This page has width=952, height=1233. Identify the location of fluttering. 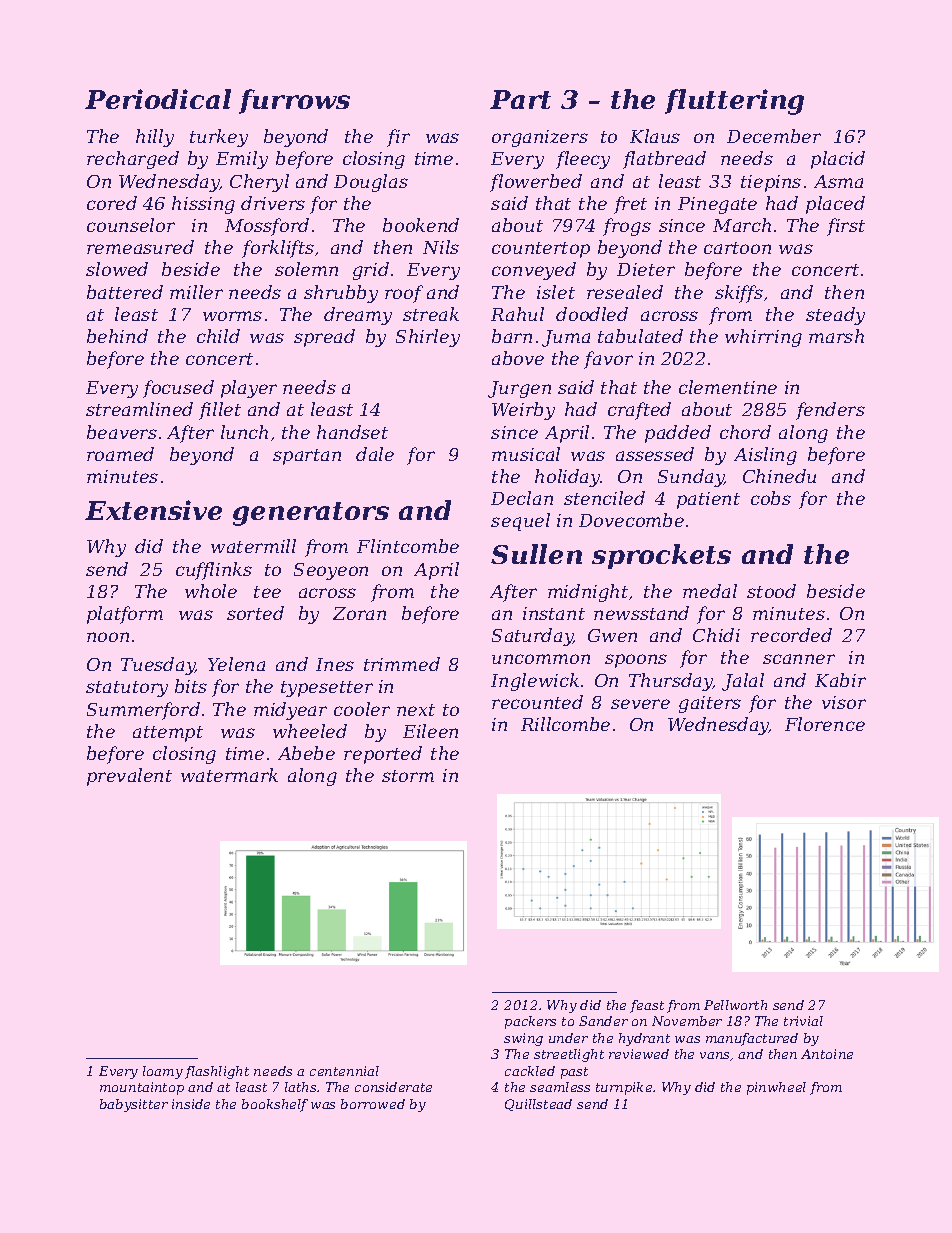
(734, 102).
